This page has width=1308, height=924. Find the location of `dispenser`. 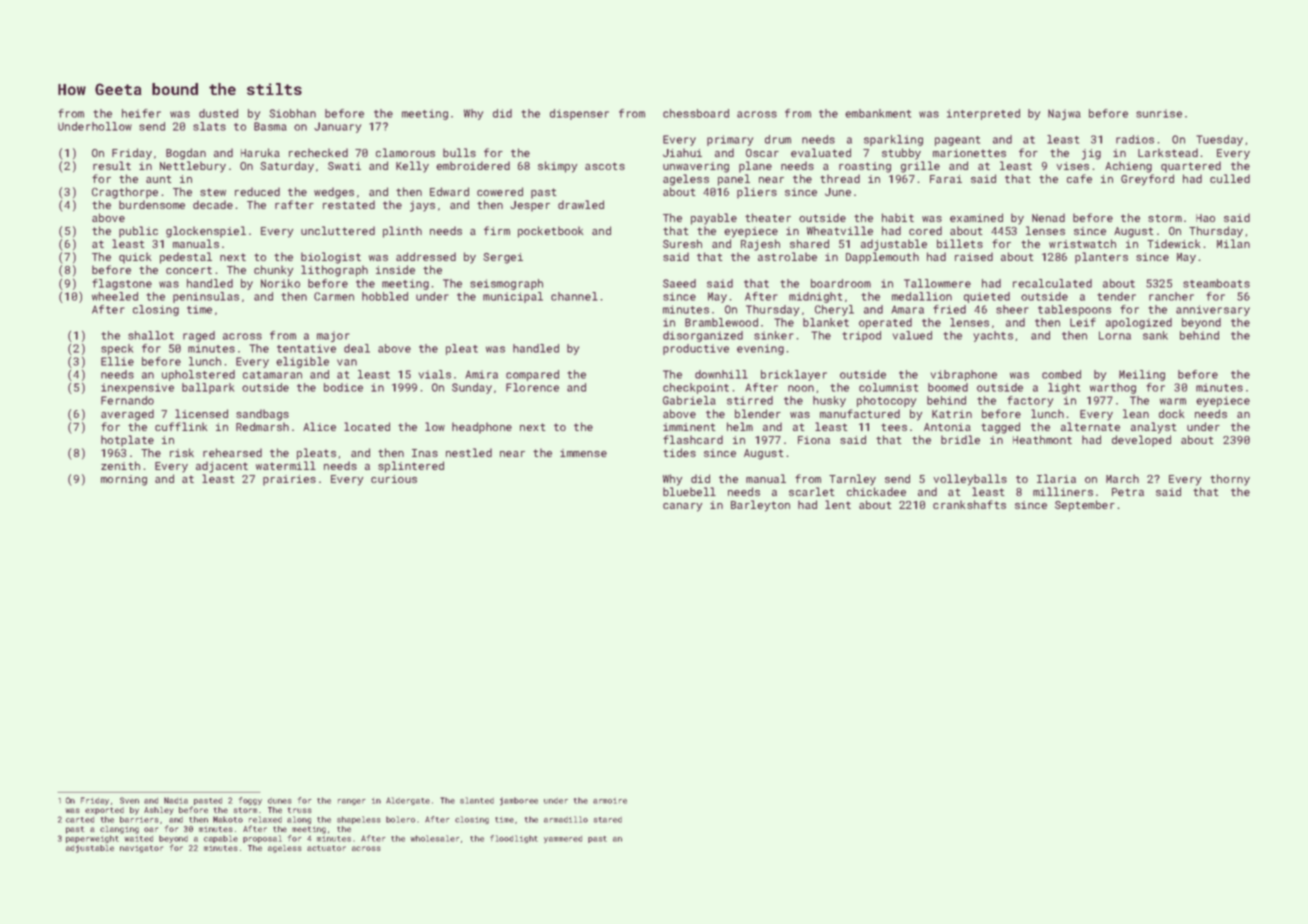

dispenser is located at coordinates (579, 114).
